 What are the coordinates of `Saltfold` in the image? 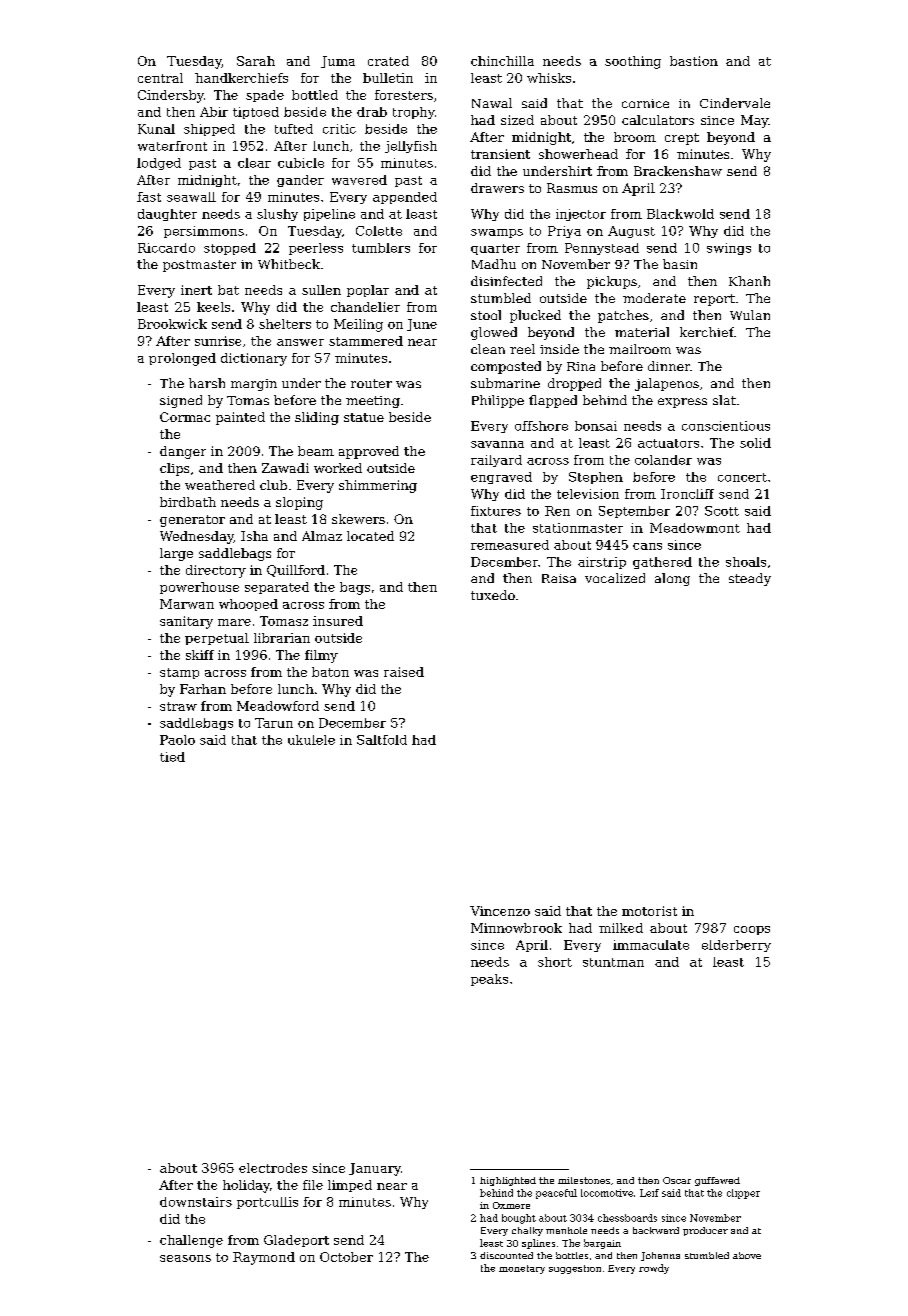 It's located at (382, 740).
